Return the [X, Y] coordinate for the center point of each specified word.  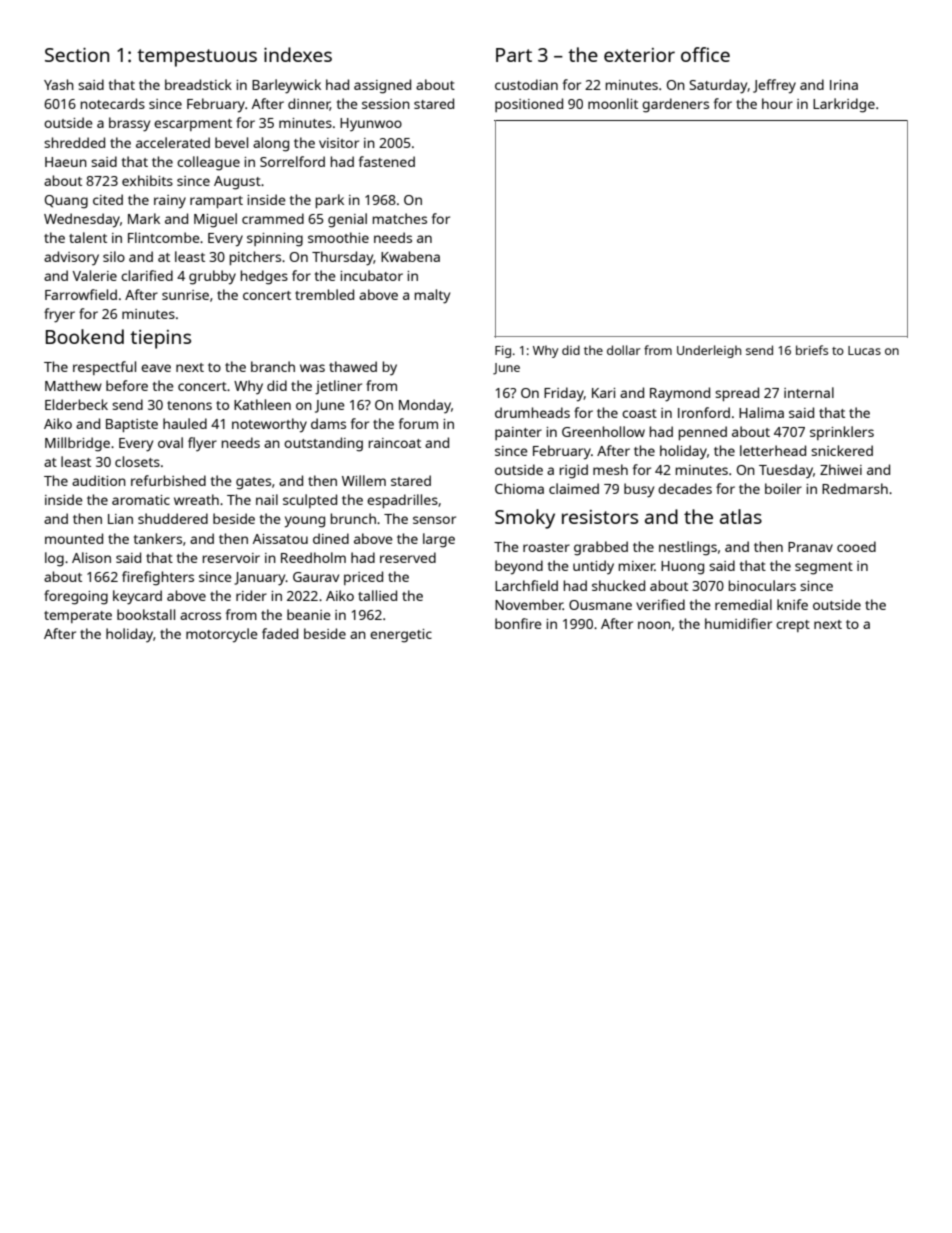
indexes [298, 54]
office [705, 54]
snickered [842, 450]
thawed [353, 366]
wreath [196, 499]
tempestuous [197, 58]
